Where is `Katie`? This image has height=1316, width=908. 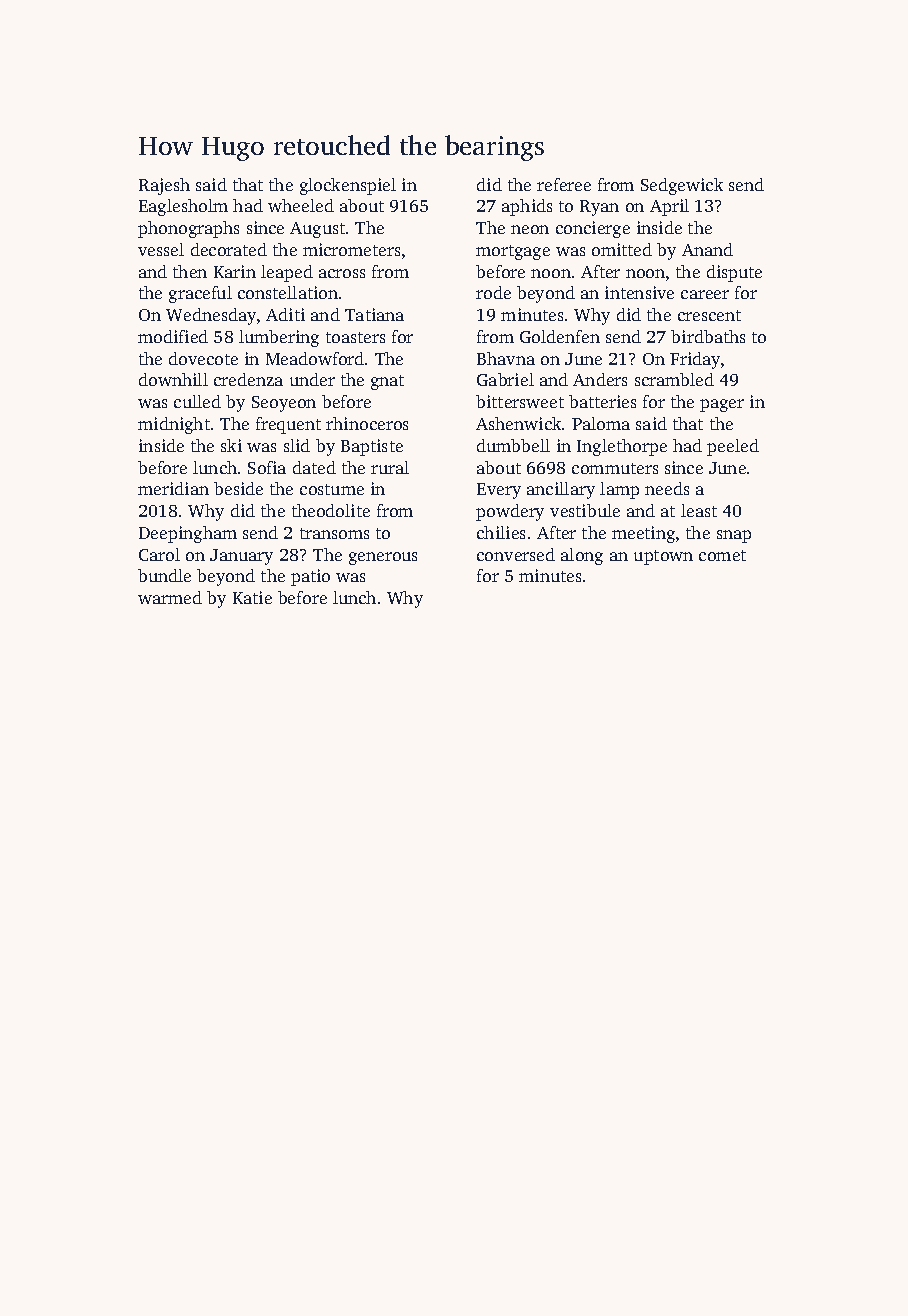 Katie is located at coordinates (252, 597).
